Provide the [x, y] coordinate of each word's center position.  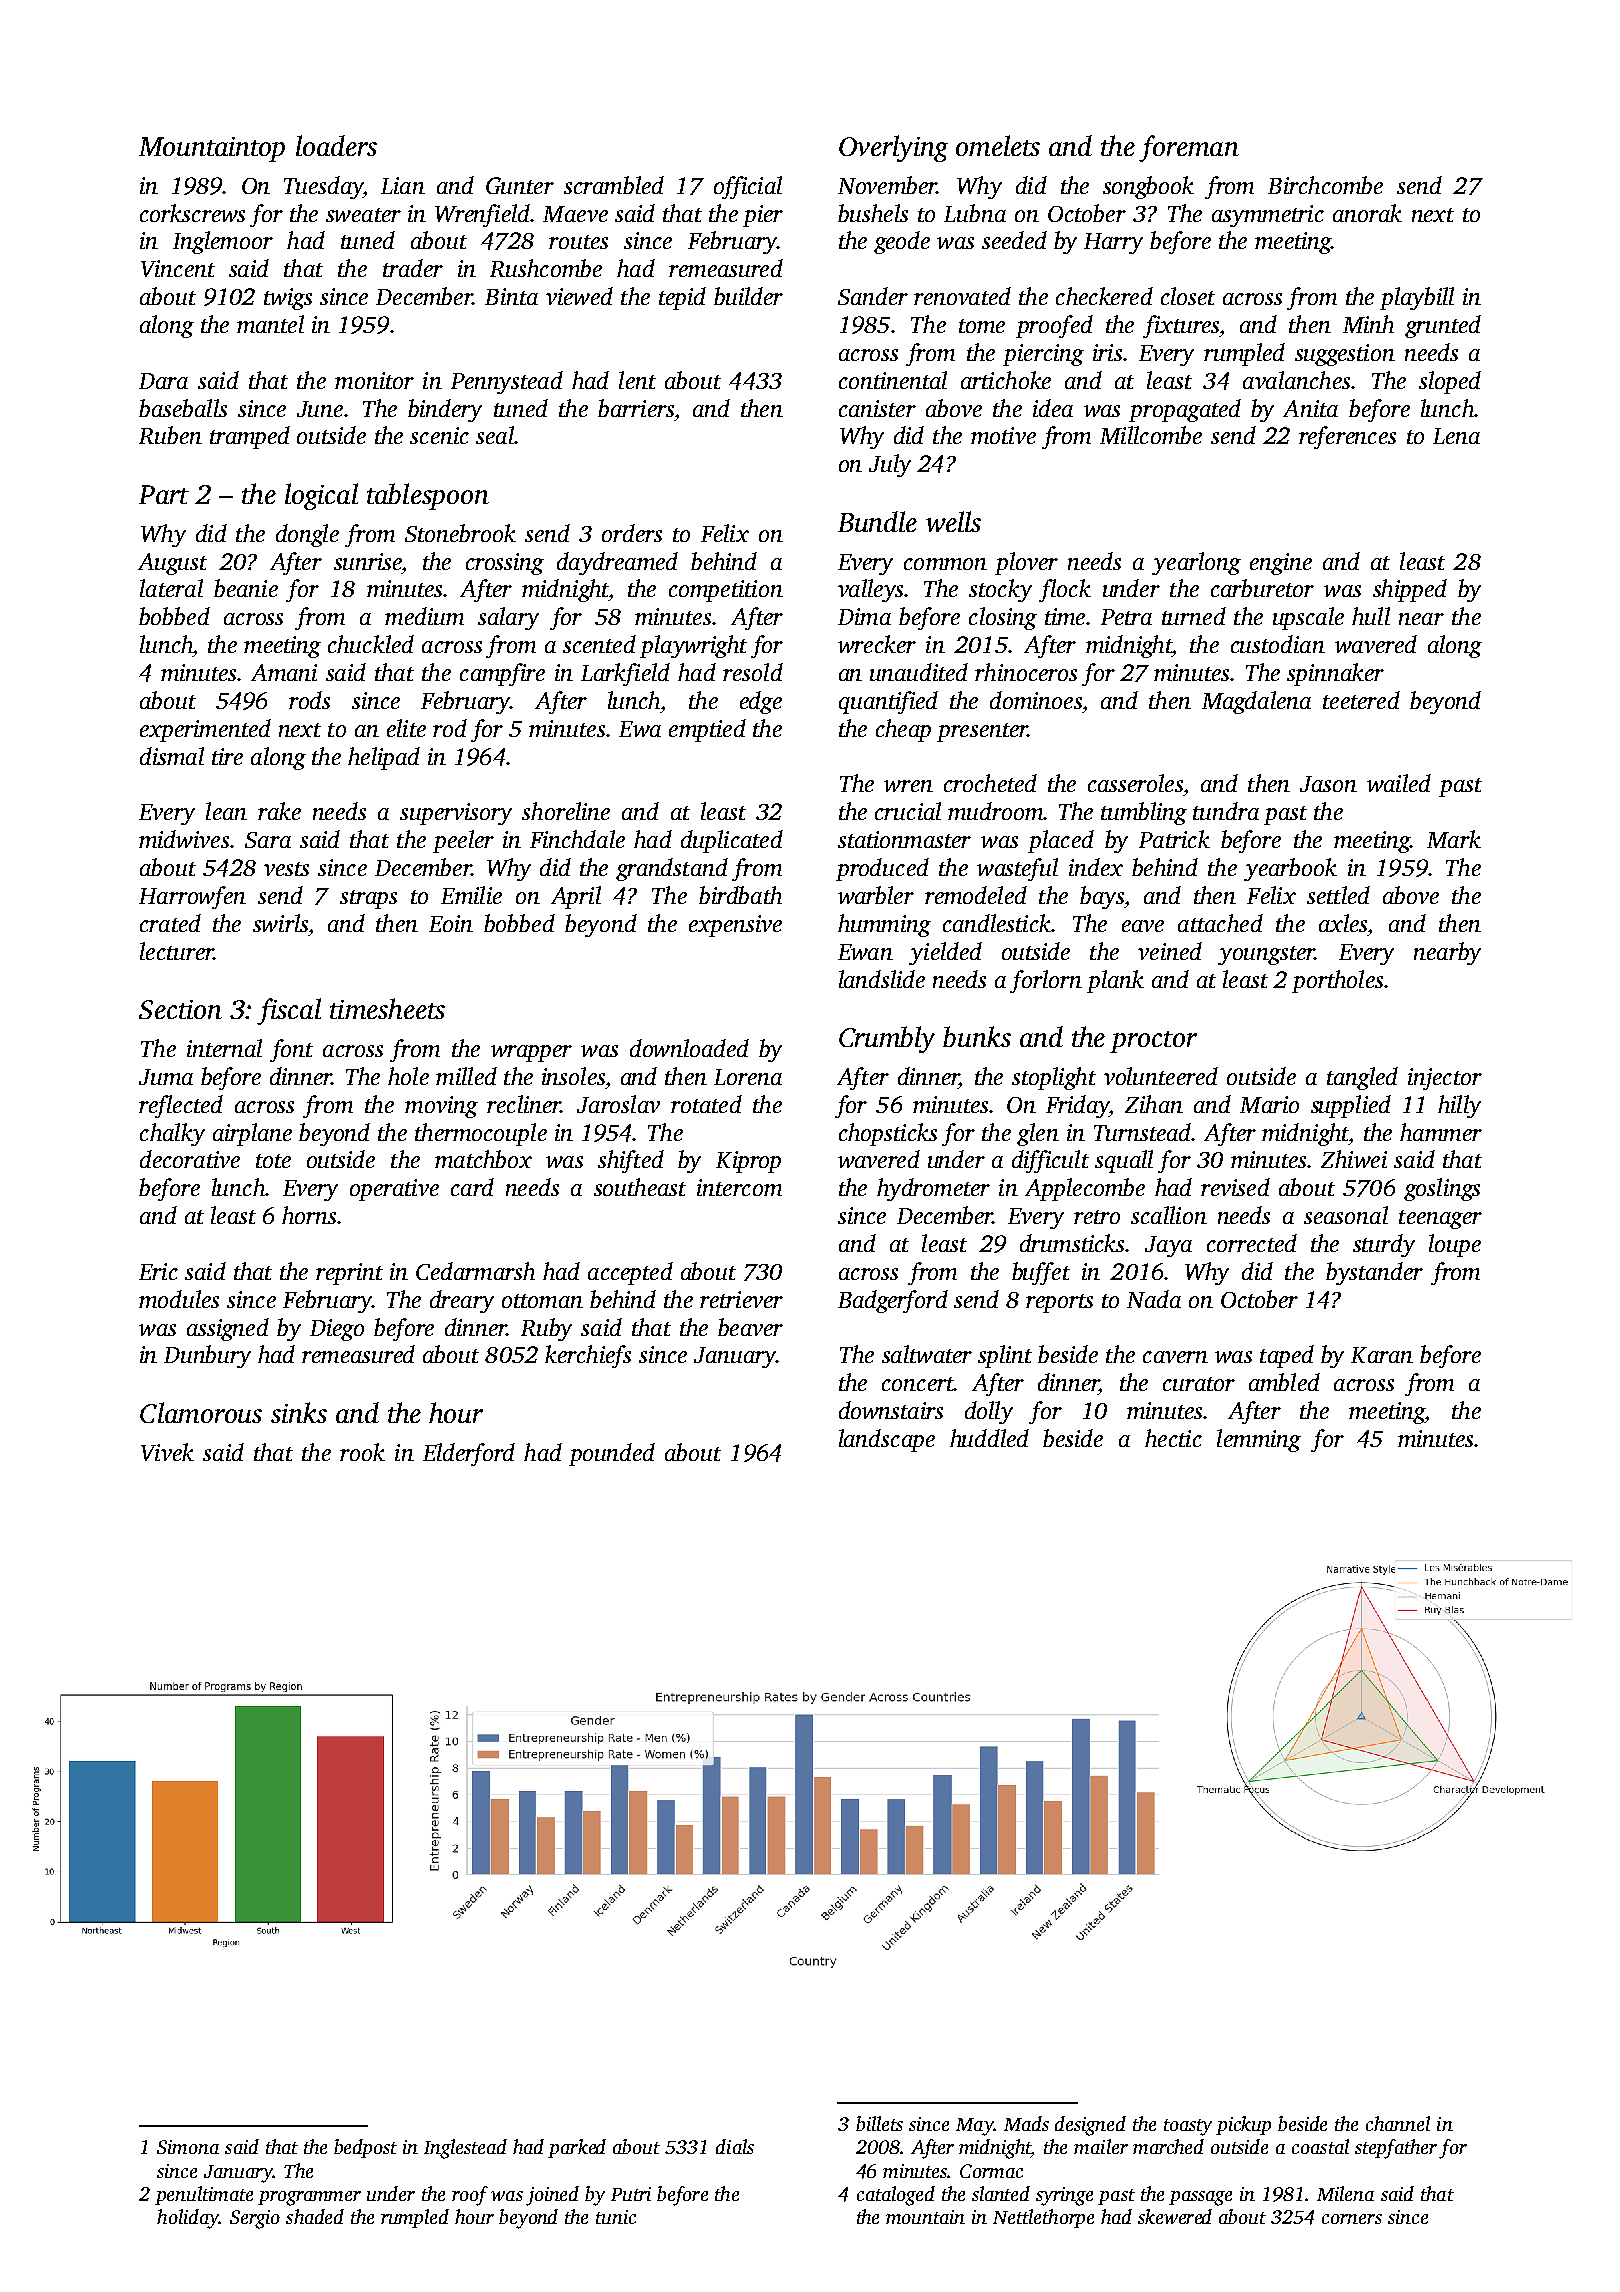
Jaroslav [618, 1104]
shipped [1410, 590]
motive [1003, 435]
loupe [1455, 1245]
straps [368, 899]
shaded [315, 2216]
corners [1352, 2219]
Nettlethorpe [1043, 2218]
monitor [374, 380]
